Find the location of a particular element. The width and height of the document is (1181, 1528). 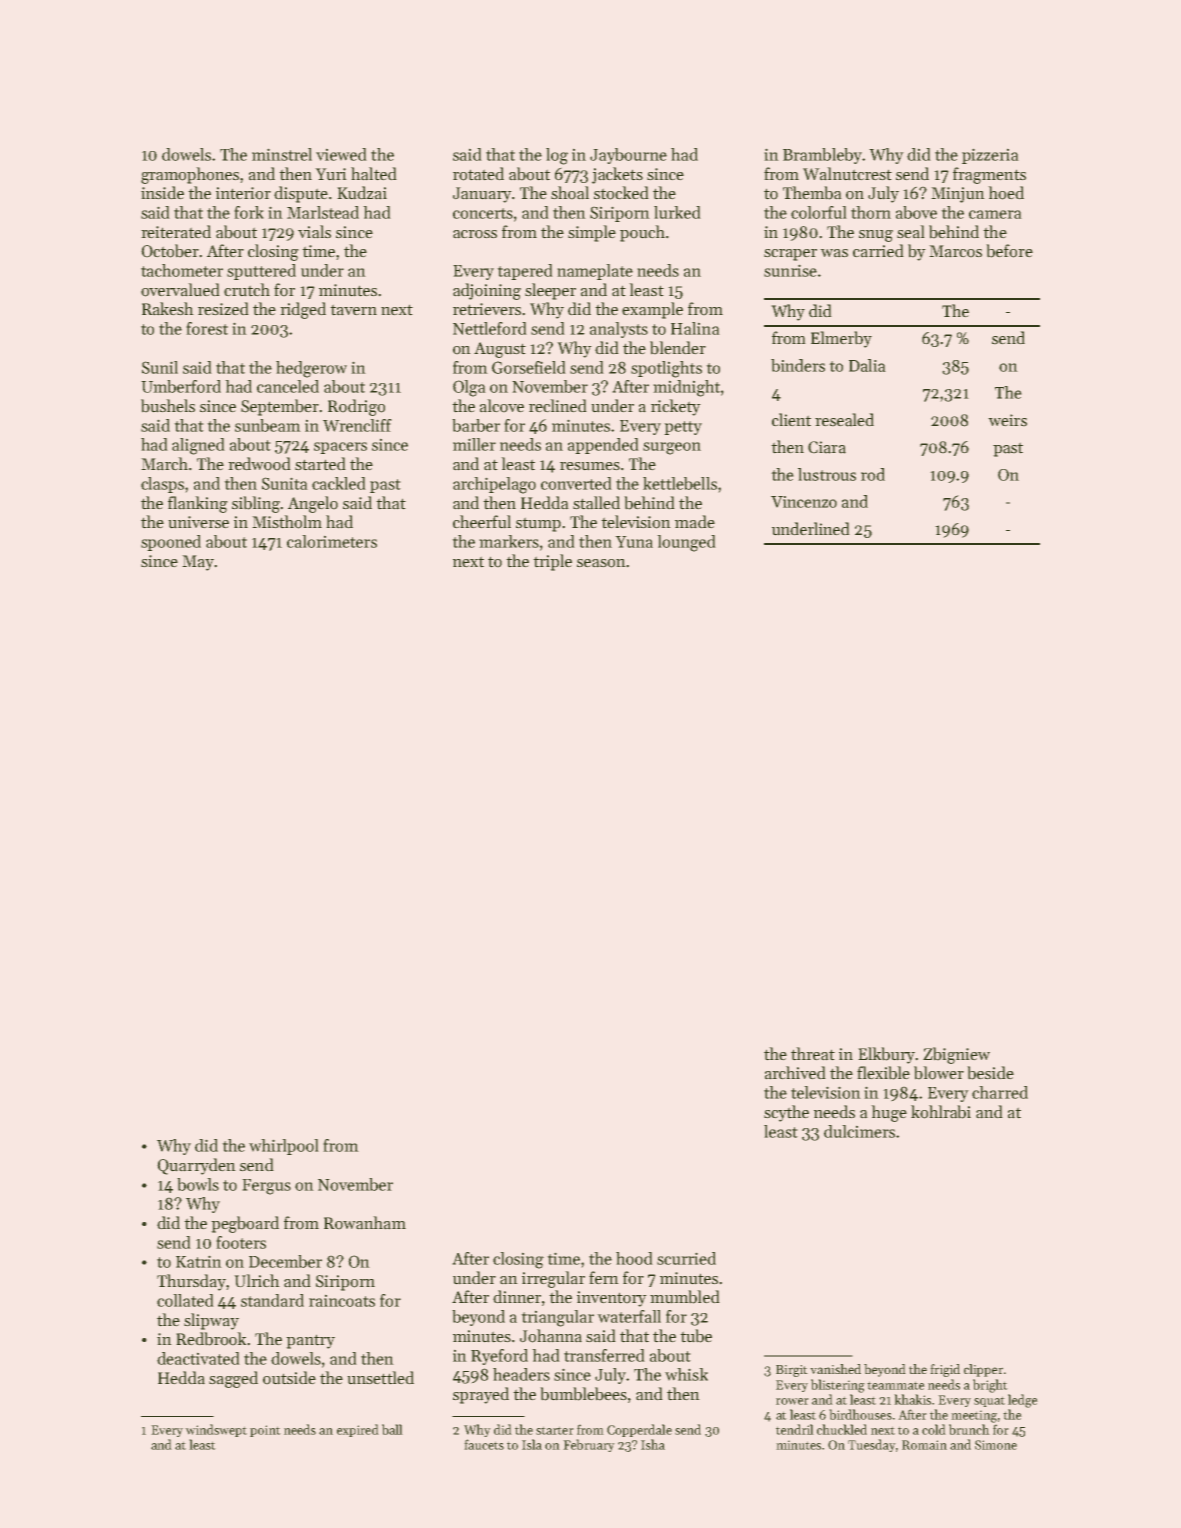

Dalia is located at coordinates (867, 365).
